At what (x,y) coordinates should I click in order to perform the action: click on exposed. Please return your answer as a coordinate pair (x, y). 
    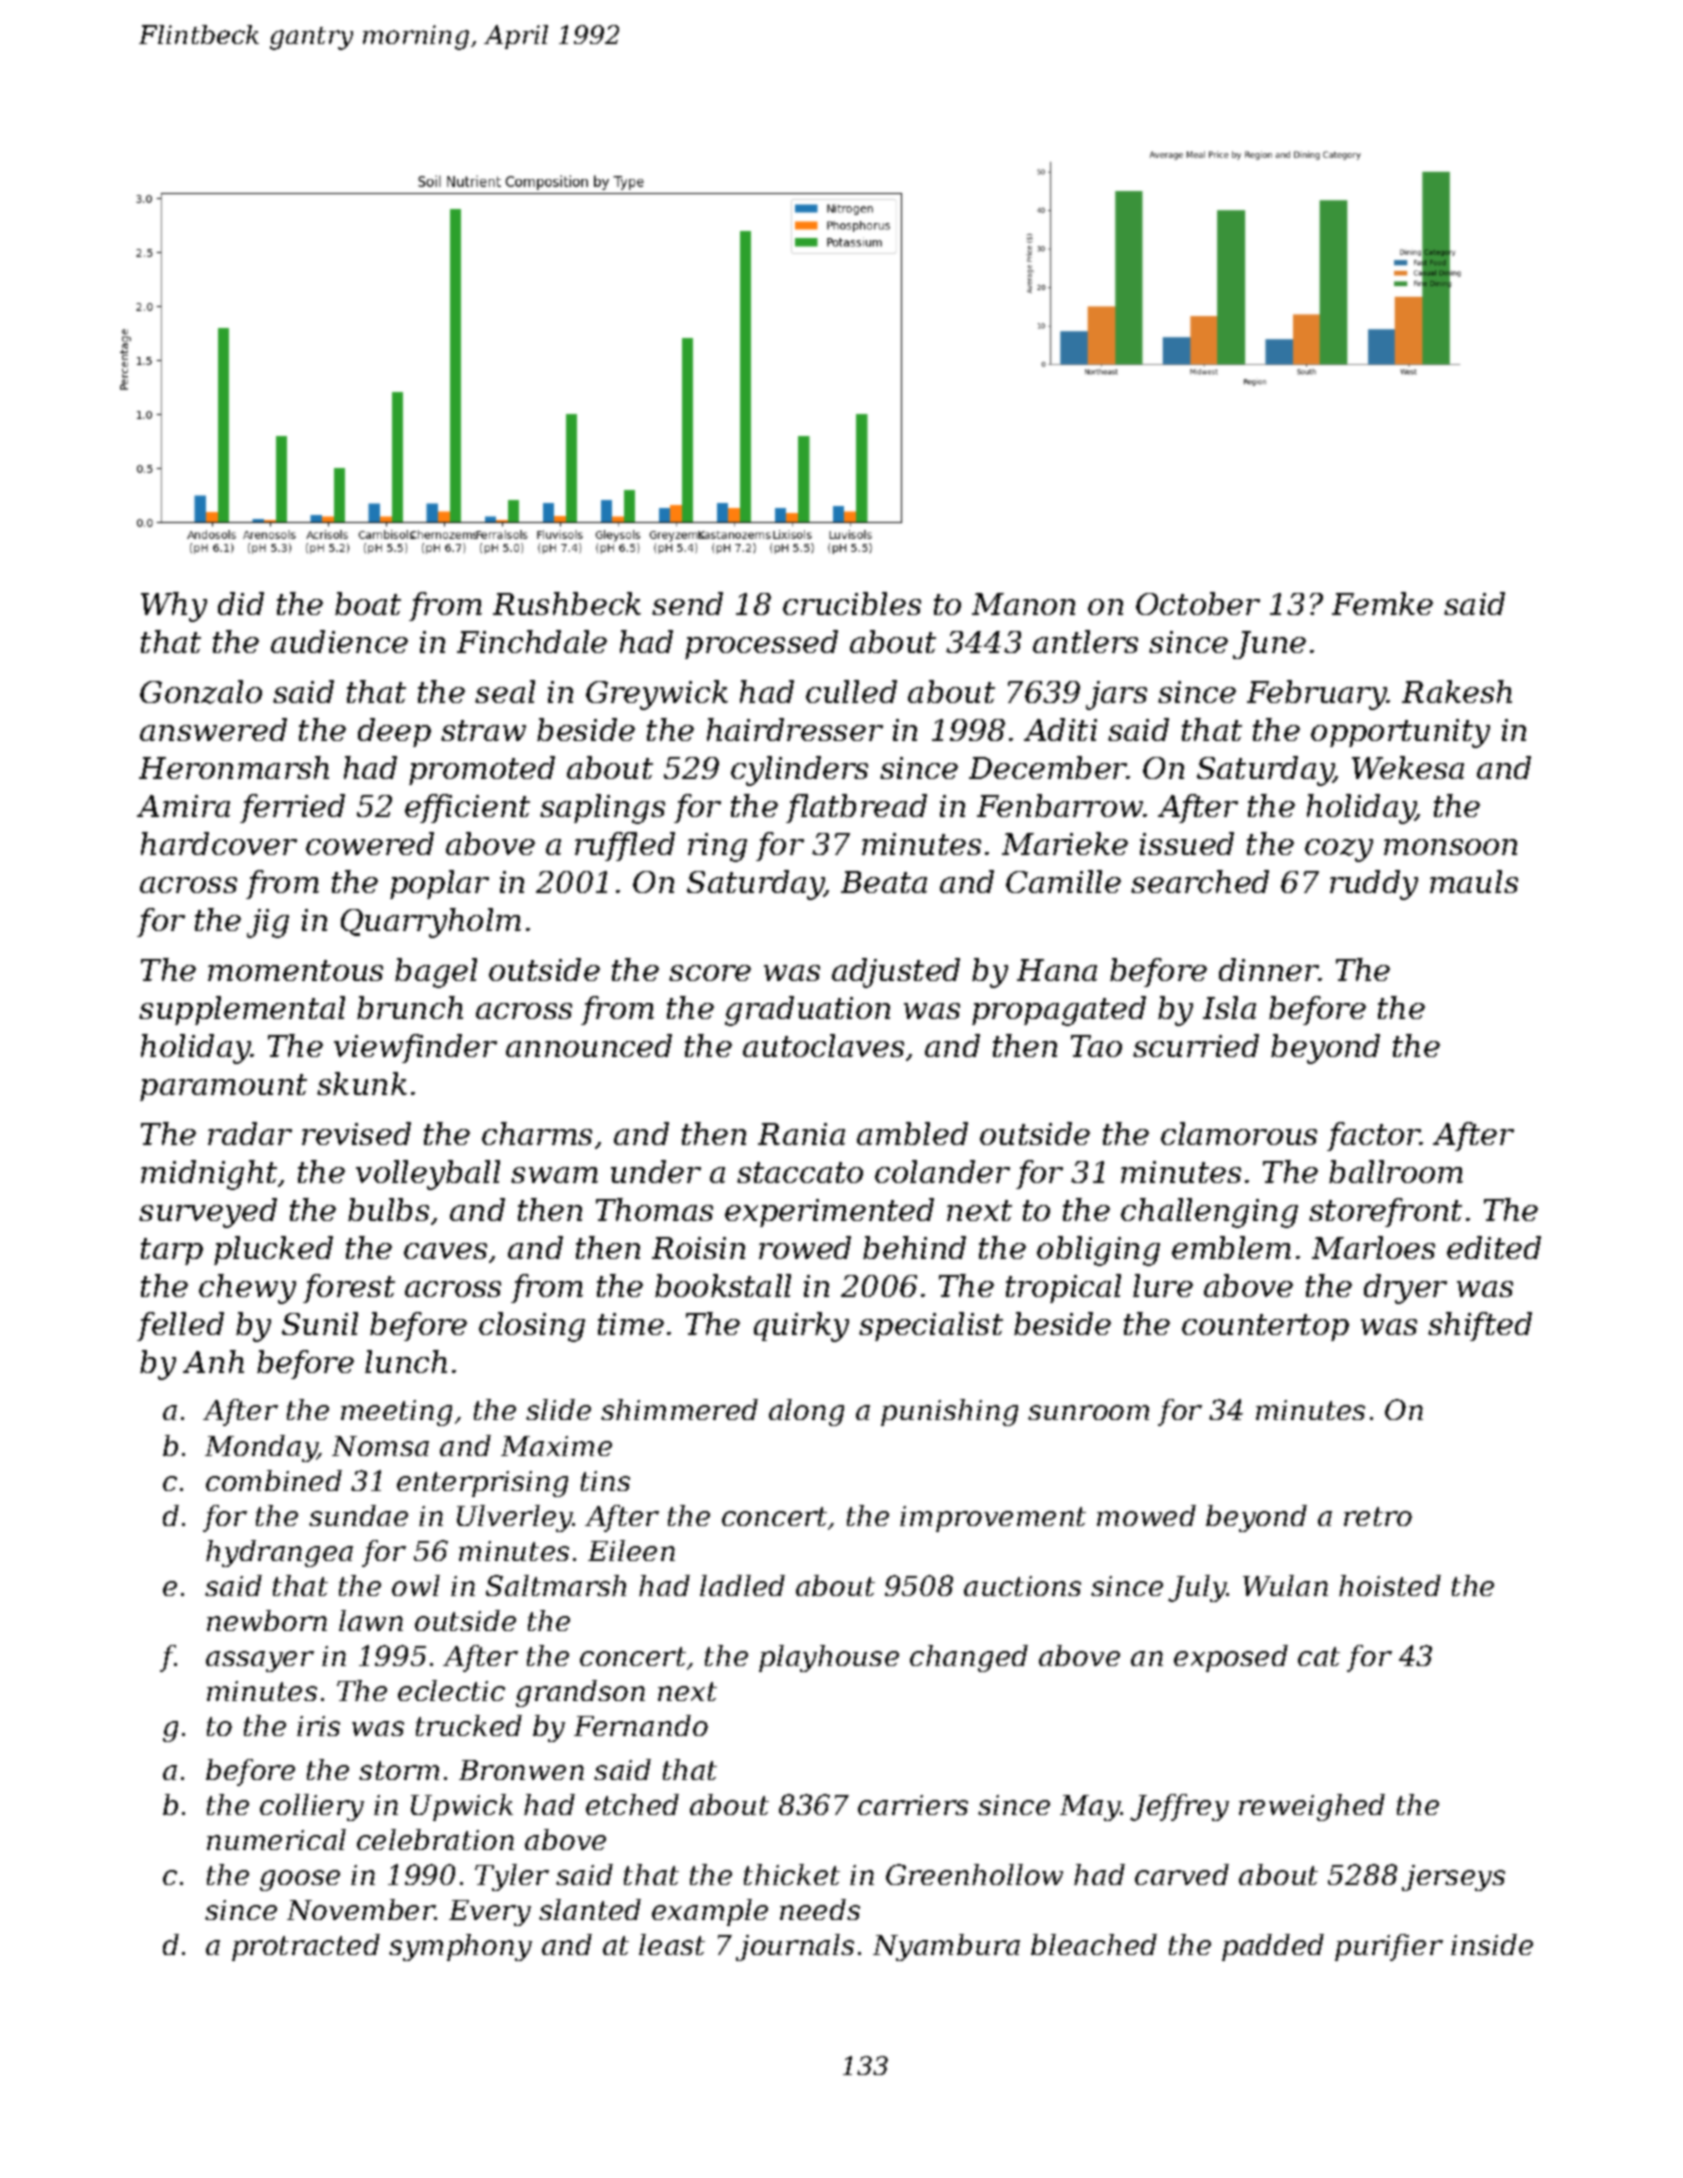
    Looking at the image, I should click on (1231, 1658).
